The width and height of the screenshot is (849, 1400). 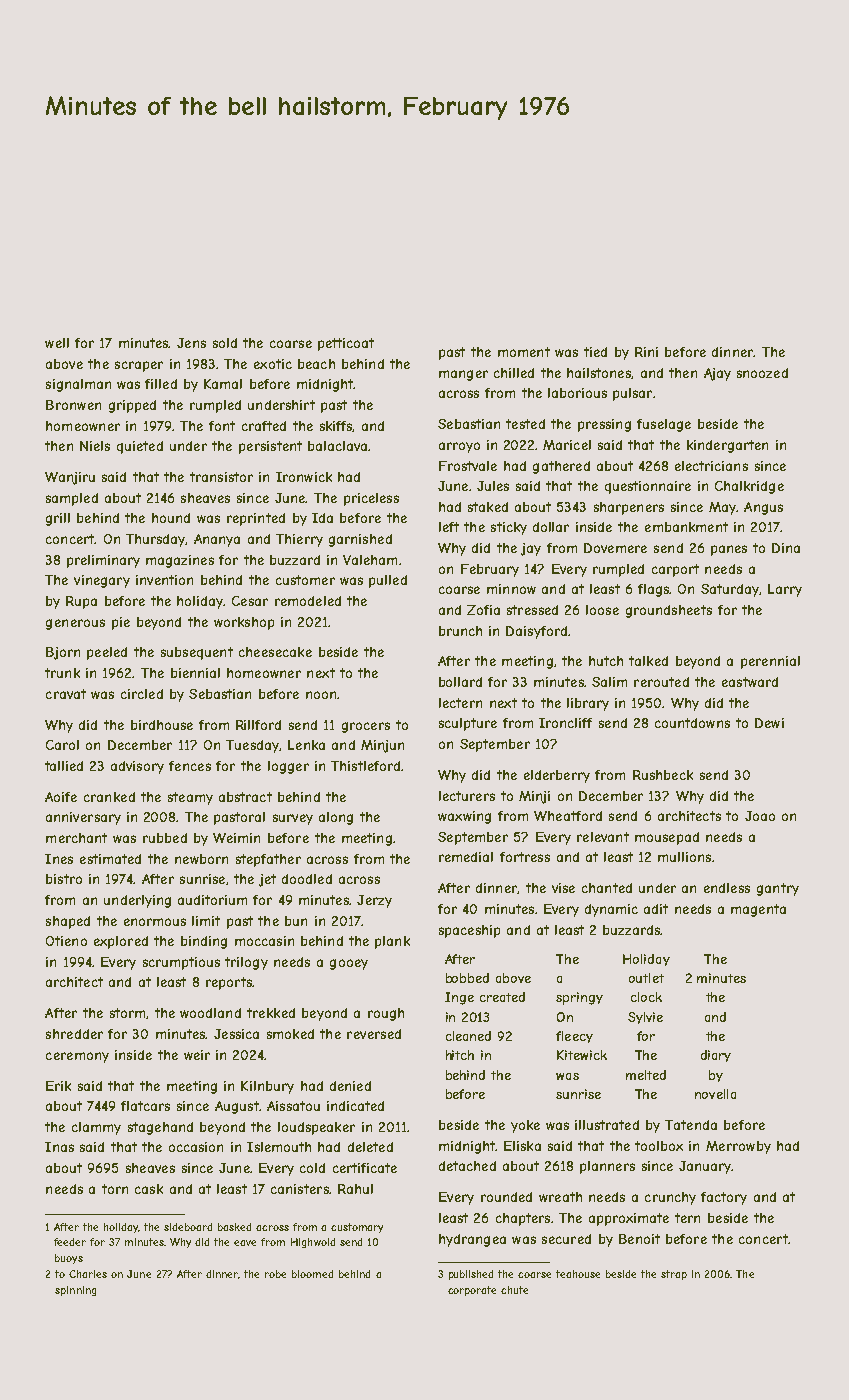 What do you see at coordinates (75, 1291) in the screenshot?
I see `spinning` at bounding box center [75, 1291].
